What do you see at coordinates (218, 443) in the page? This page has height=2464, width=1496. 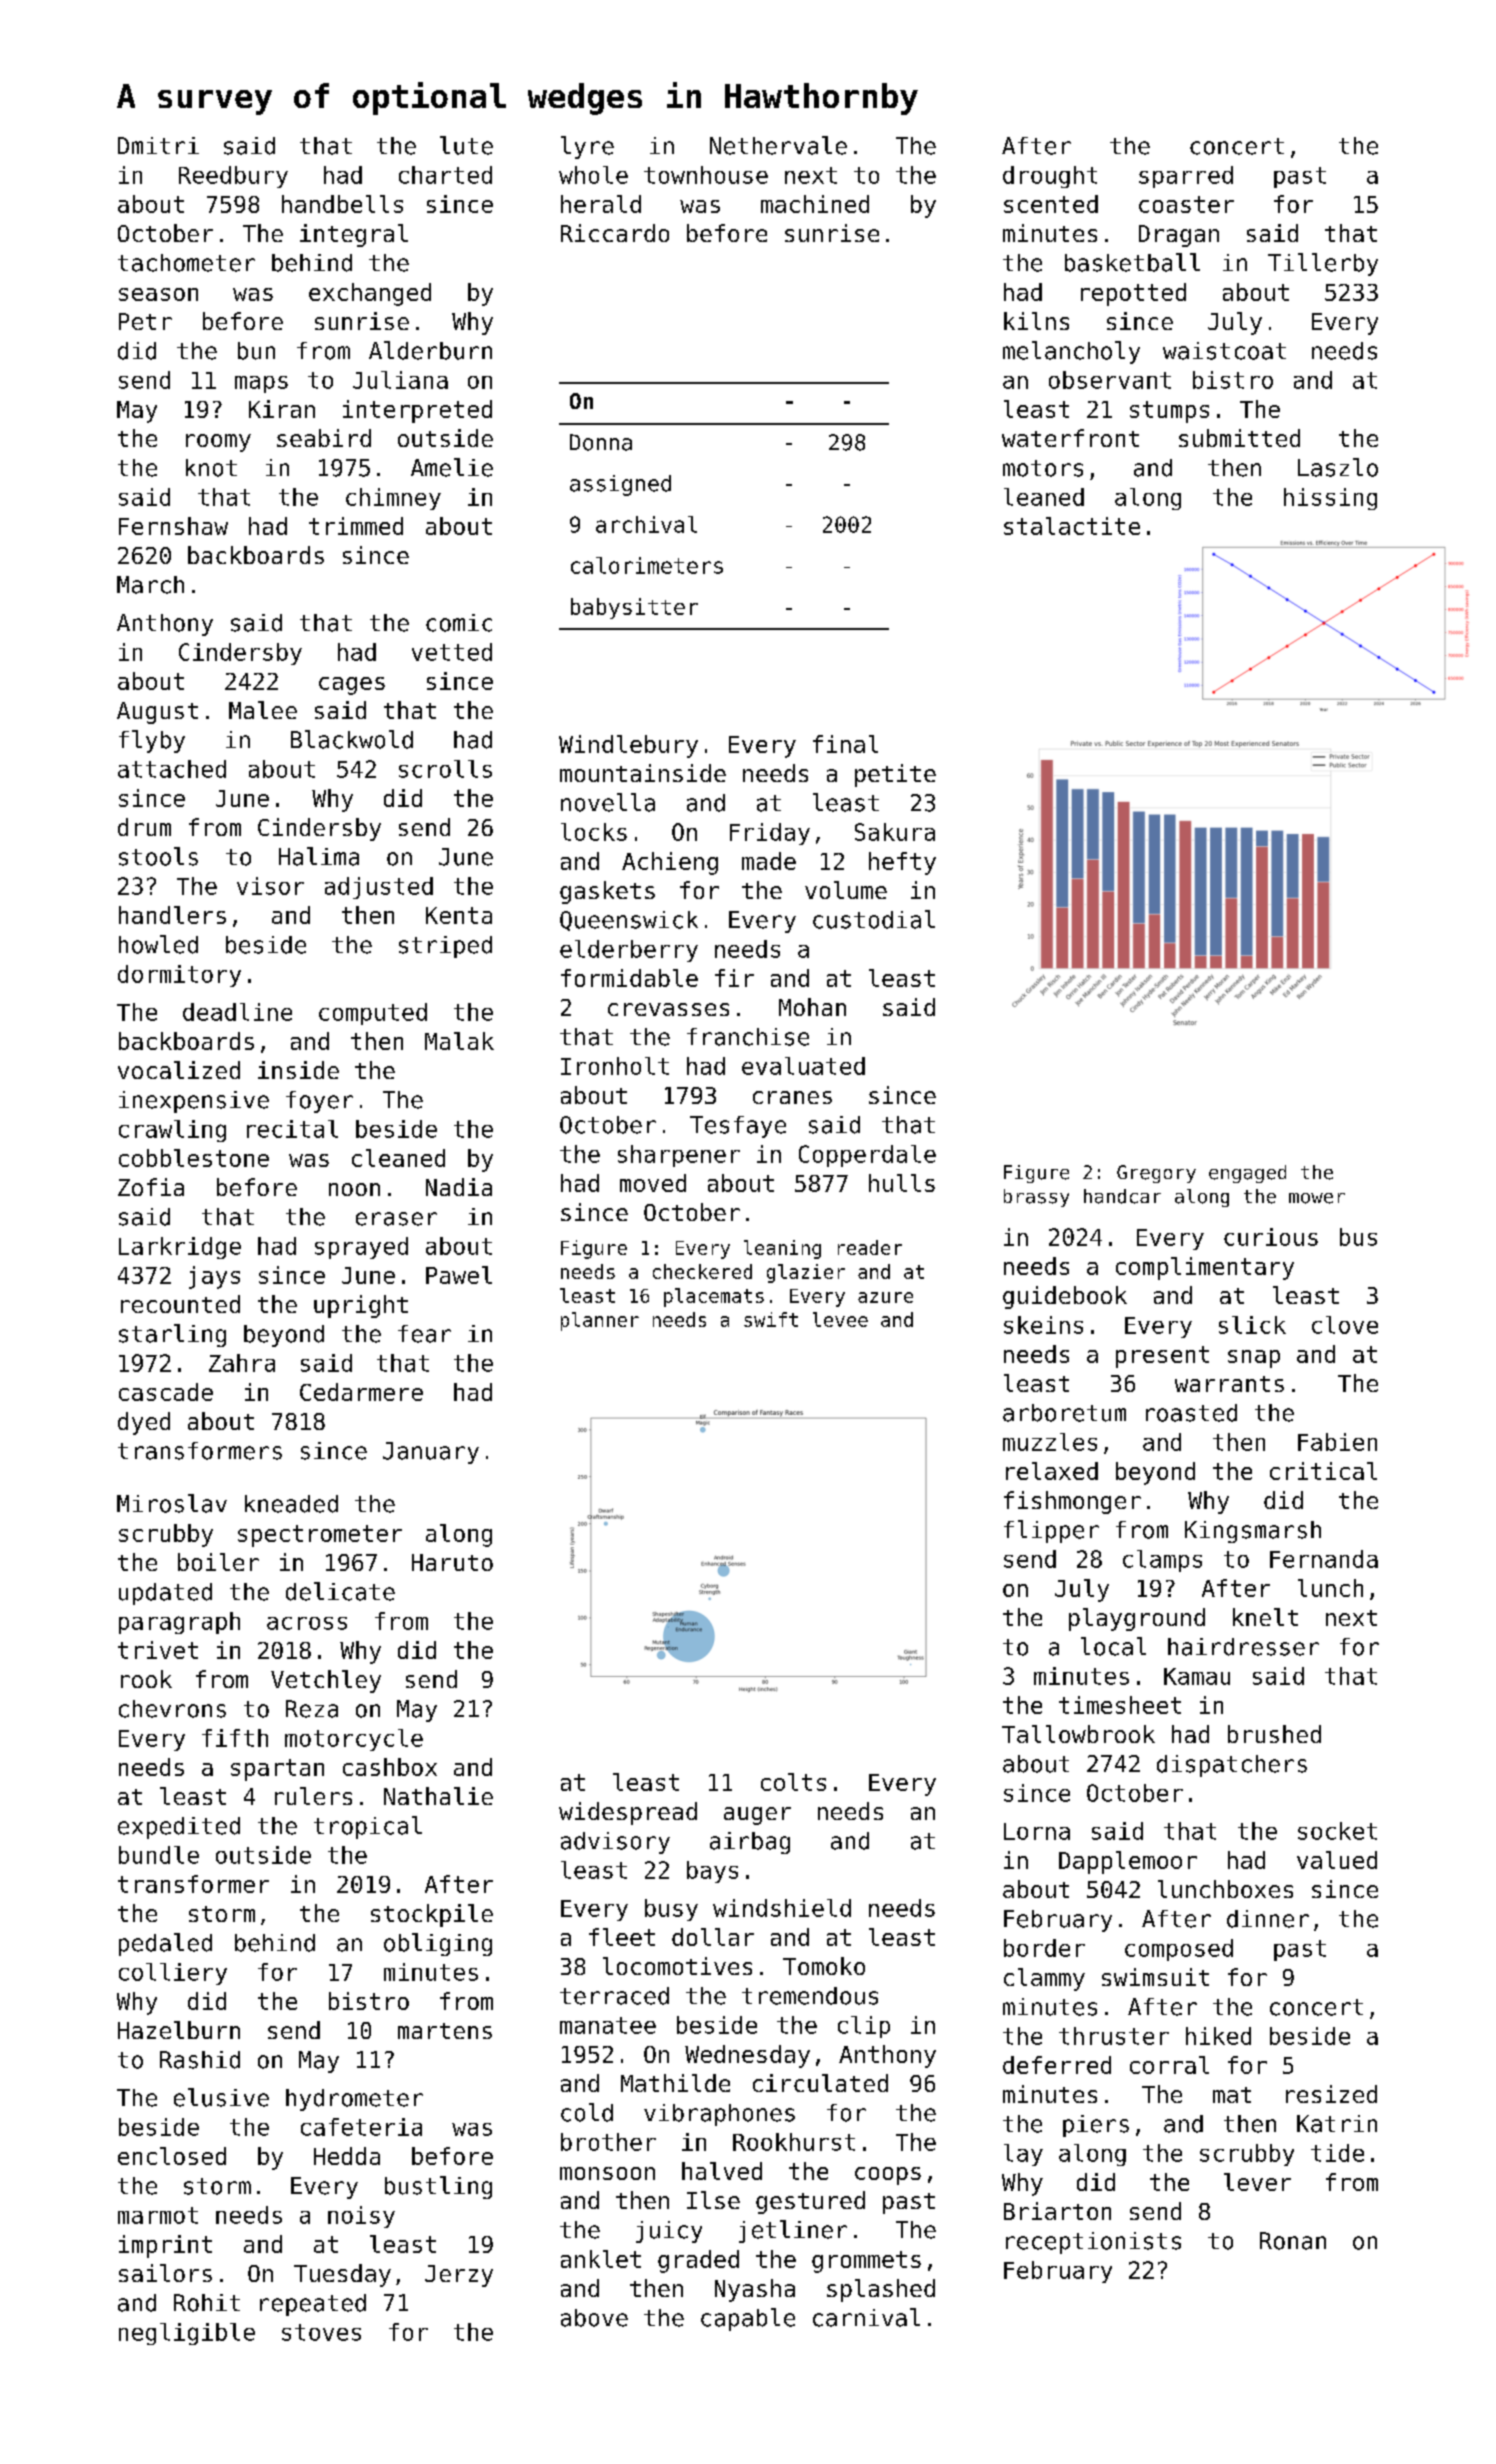 I see `roomy` at bounding box center [218, 443].
